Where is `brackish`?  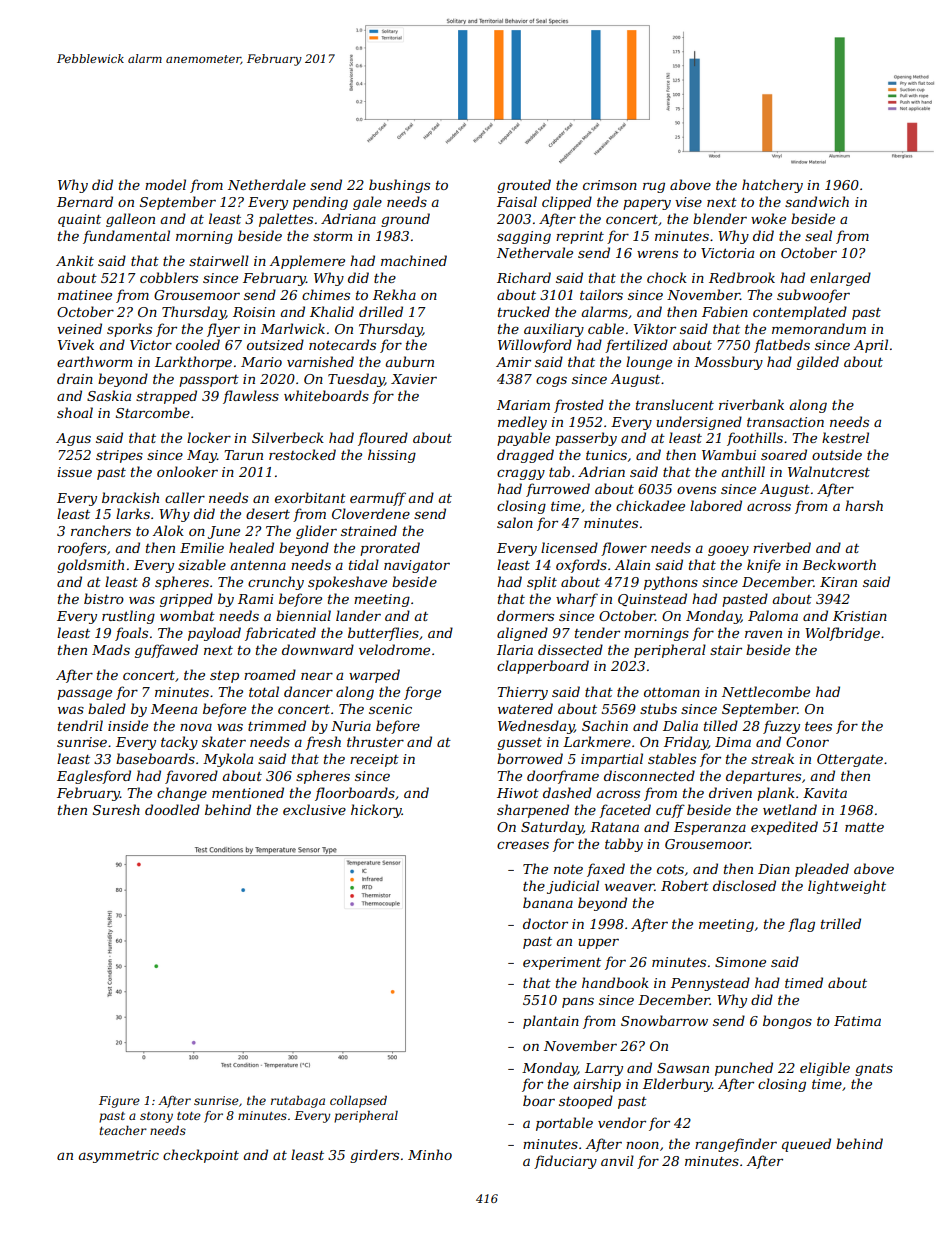
brackish is located at coordinates (130, 497).
